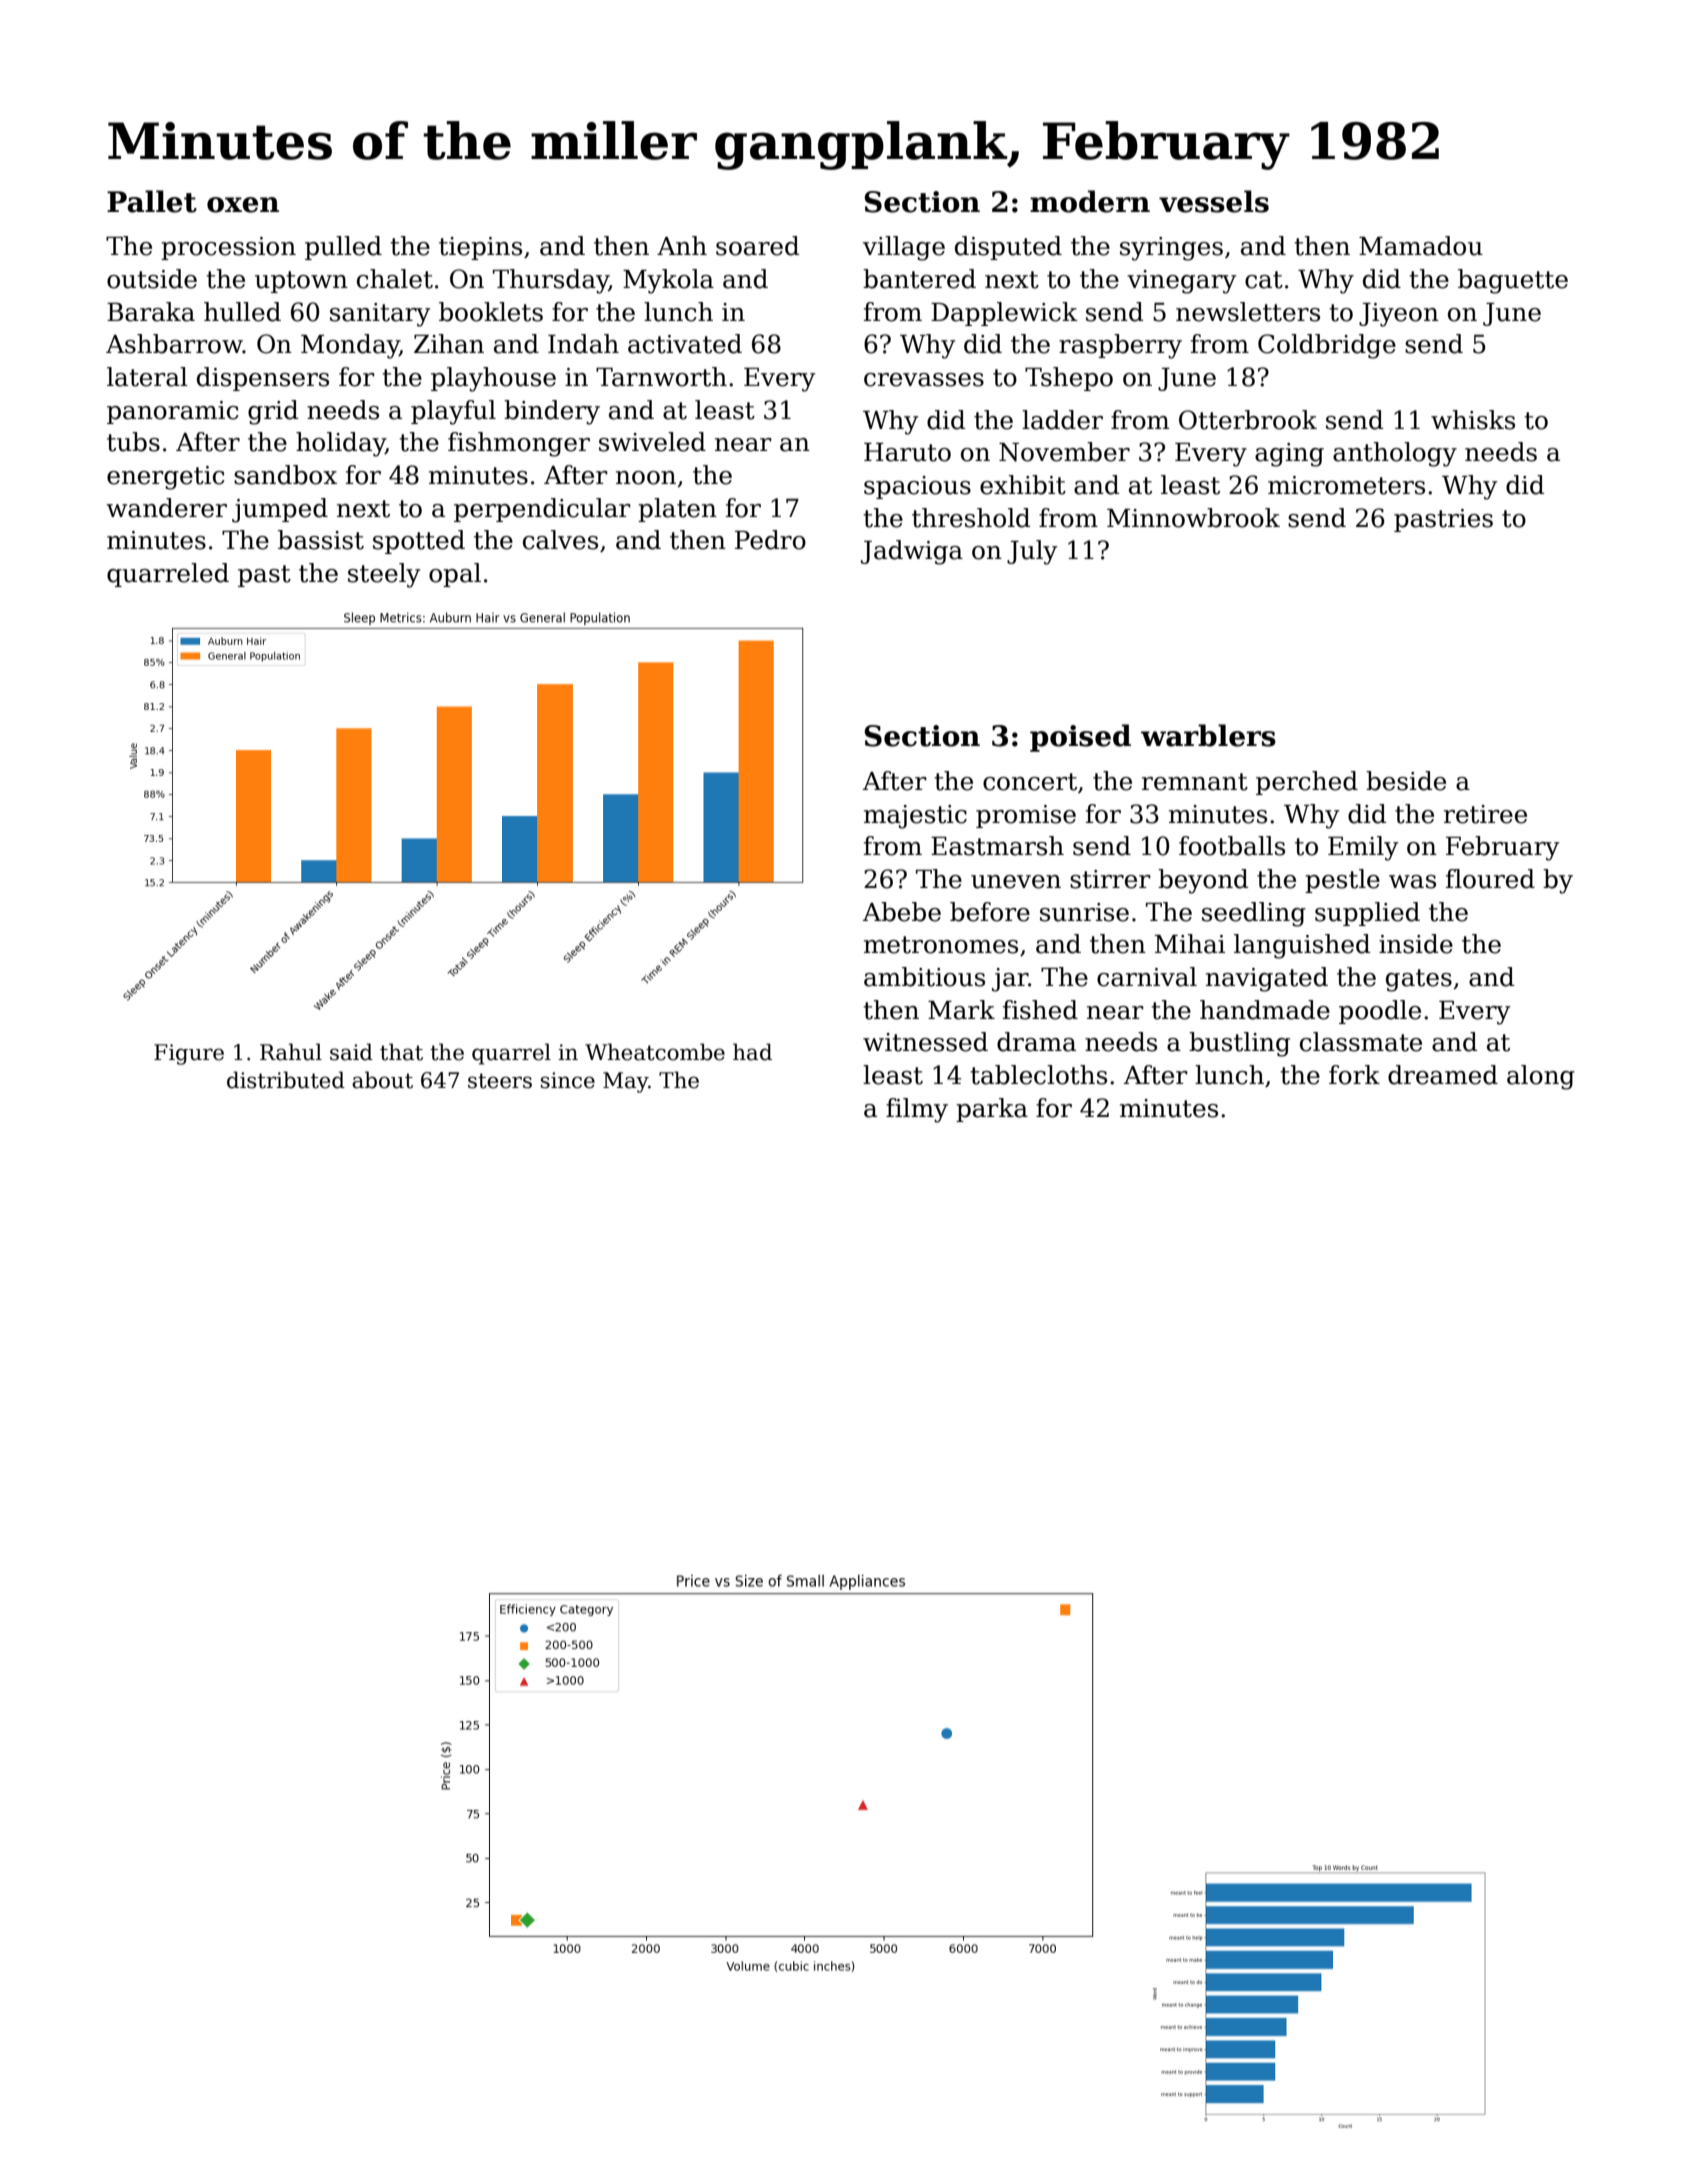  What do you see at coordinates (560, 540) in the screenshot?
I see `calves` at bounding box center [560, 540].
